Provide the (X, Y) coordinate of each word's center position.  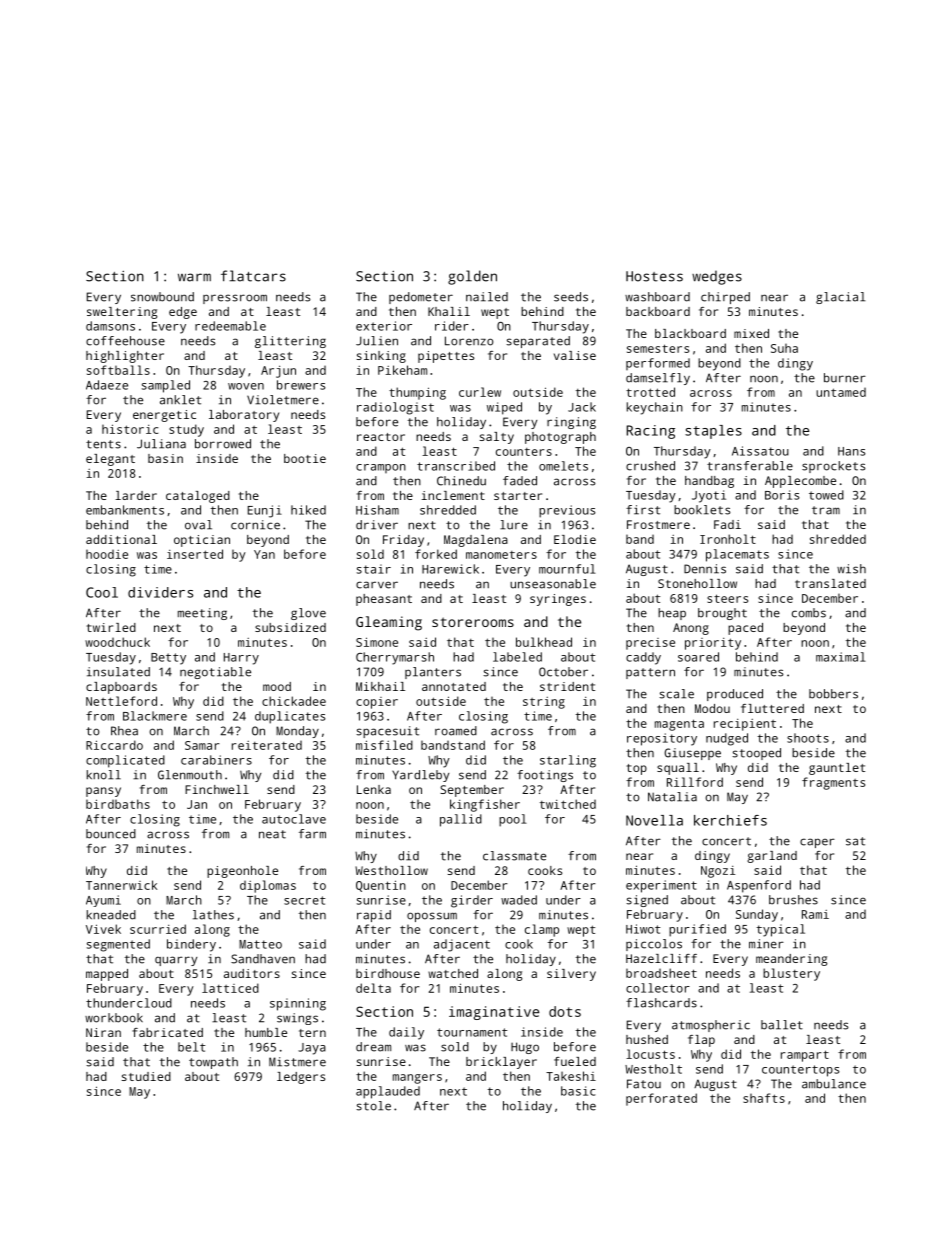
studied (146, 1076)
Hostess (654, 276)
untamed (841, 392)
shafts (764, 1098)
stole (373, 1106)
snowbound (162, 297)
